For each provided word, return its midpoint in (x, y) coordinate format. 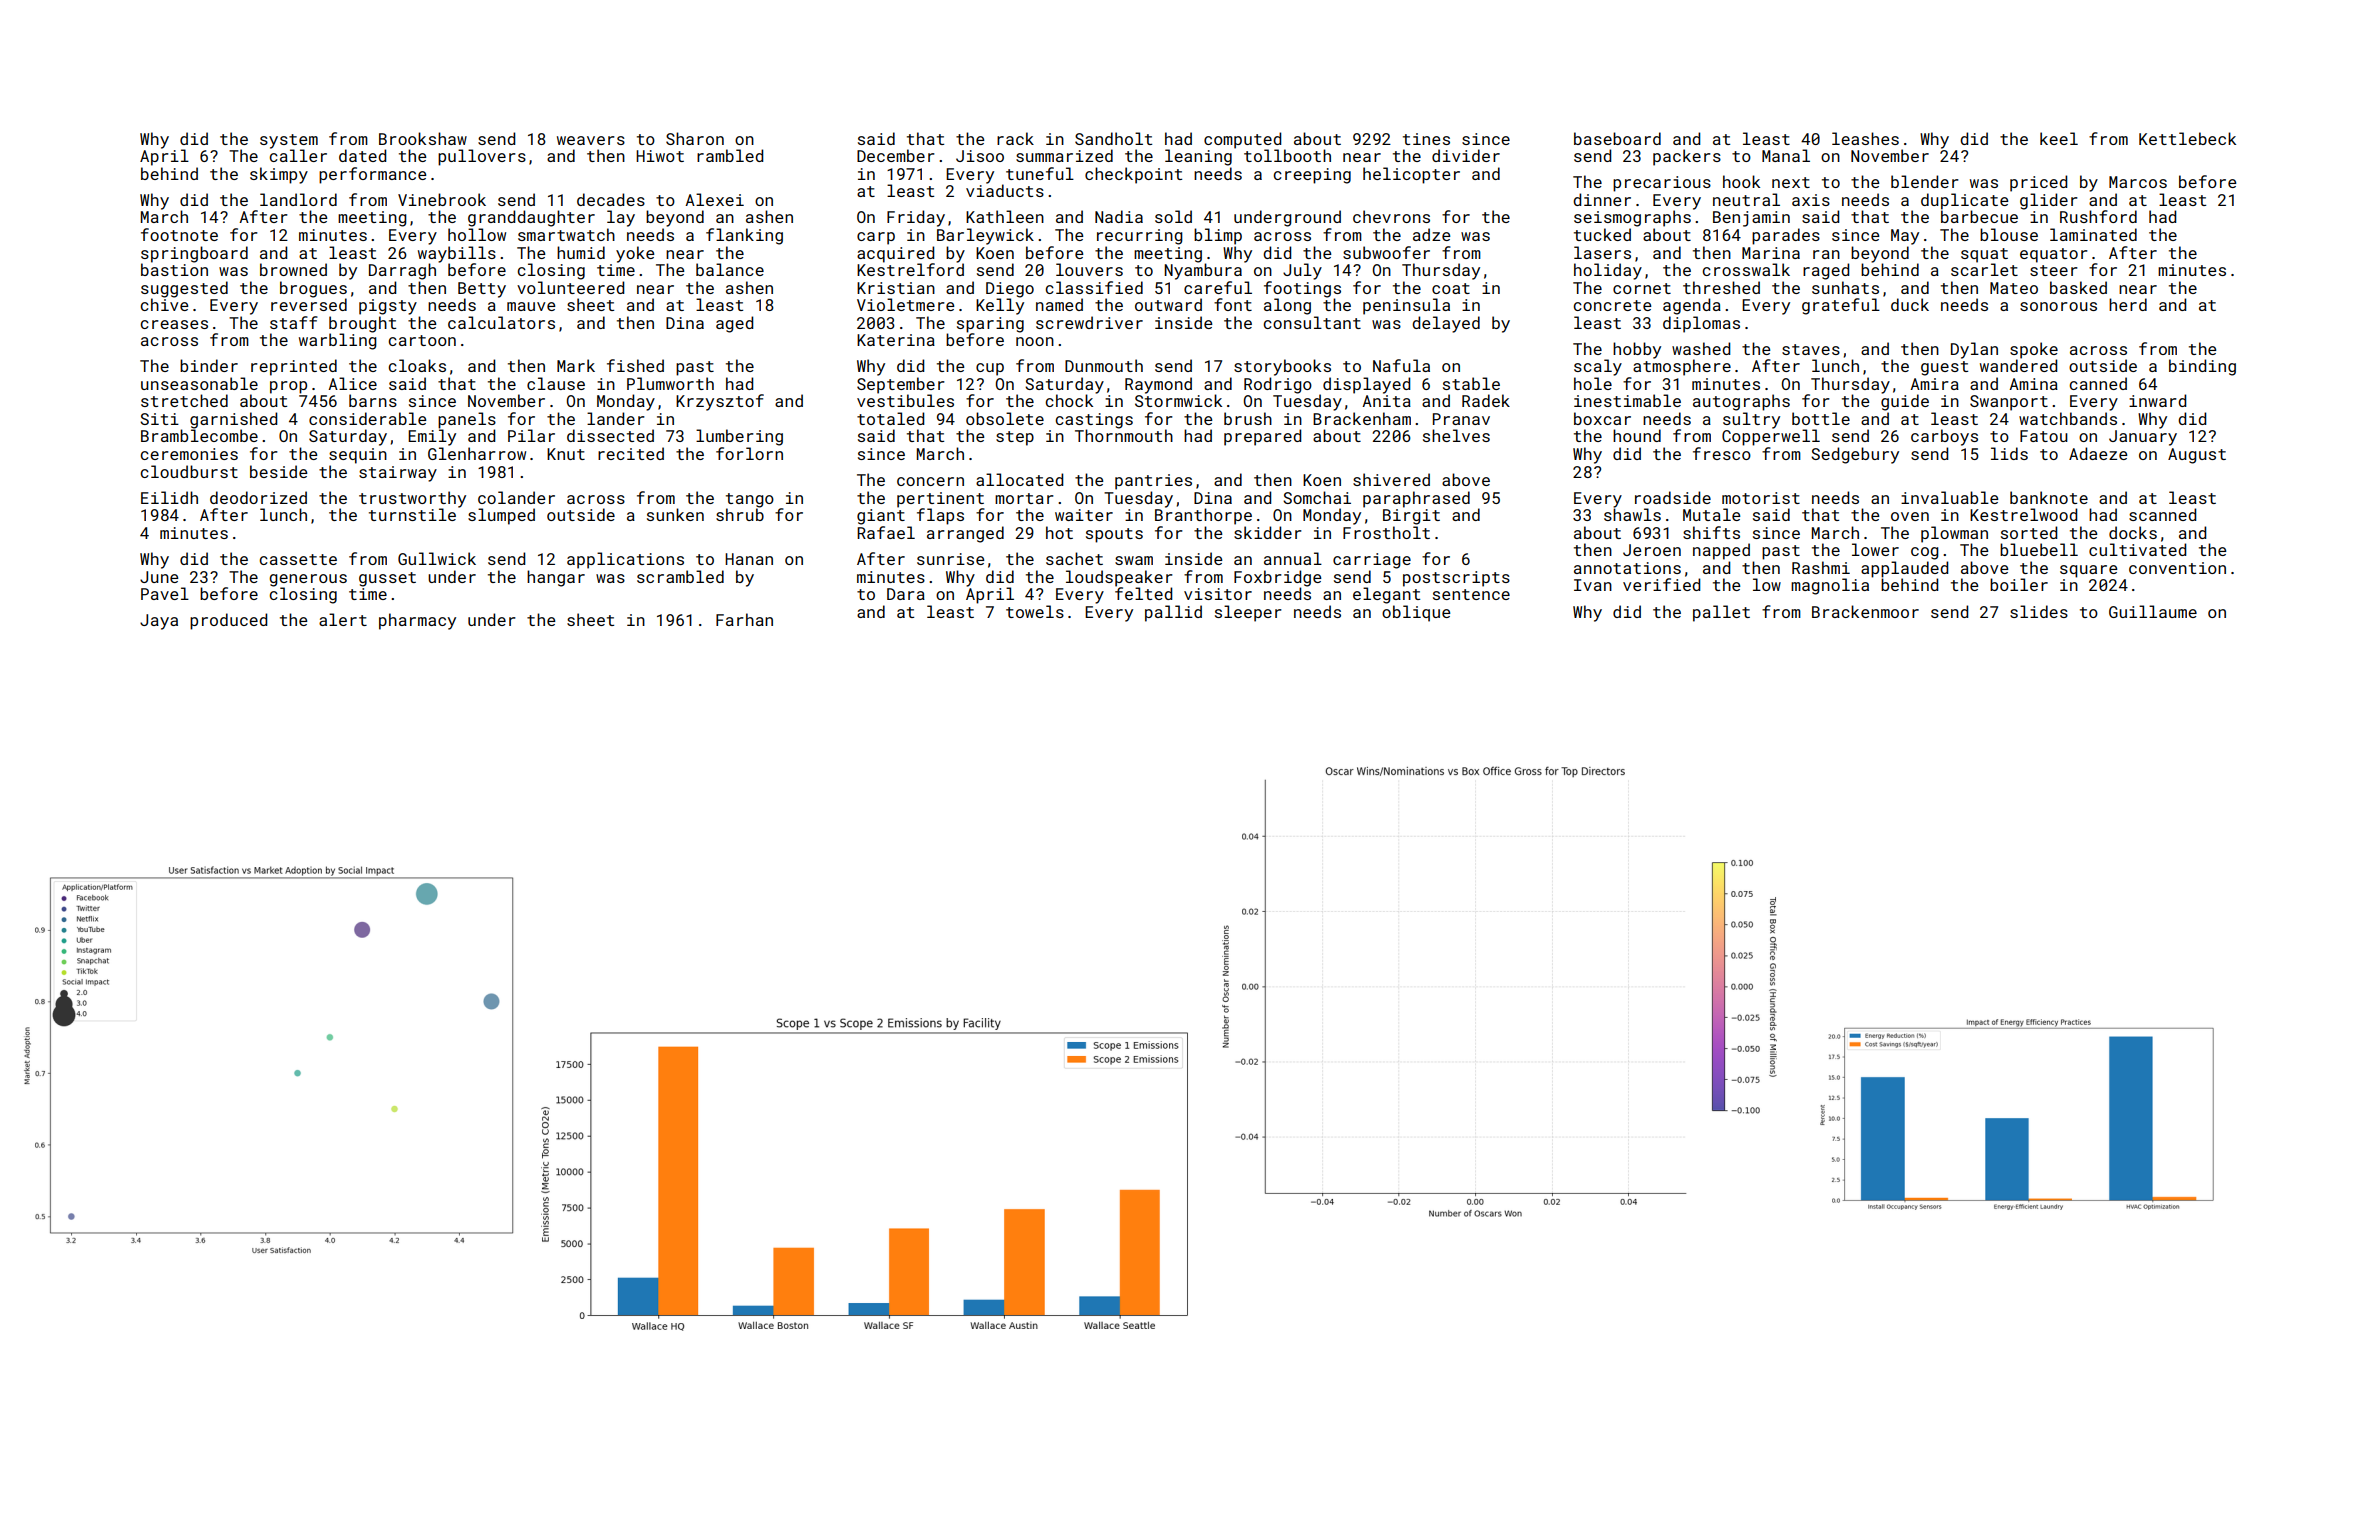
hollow (477, 234)
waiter (1084, 515)
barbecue (1979, 216)
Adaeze (2098, 453)
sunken (675, 514)
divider (1466, 155)
